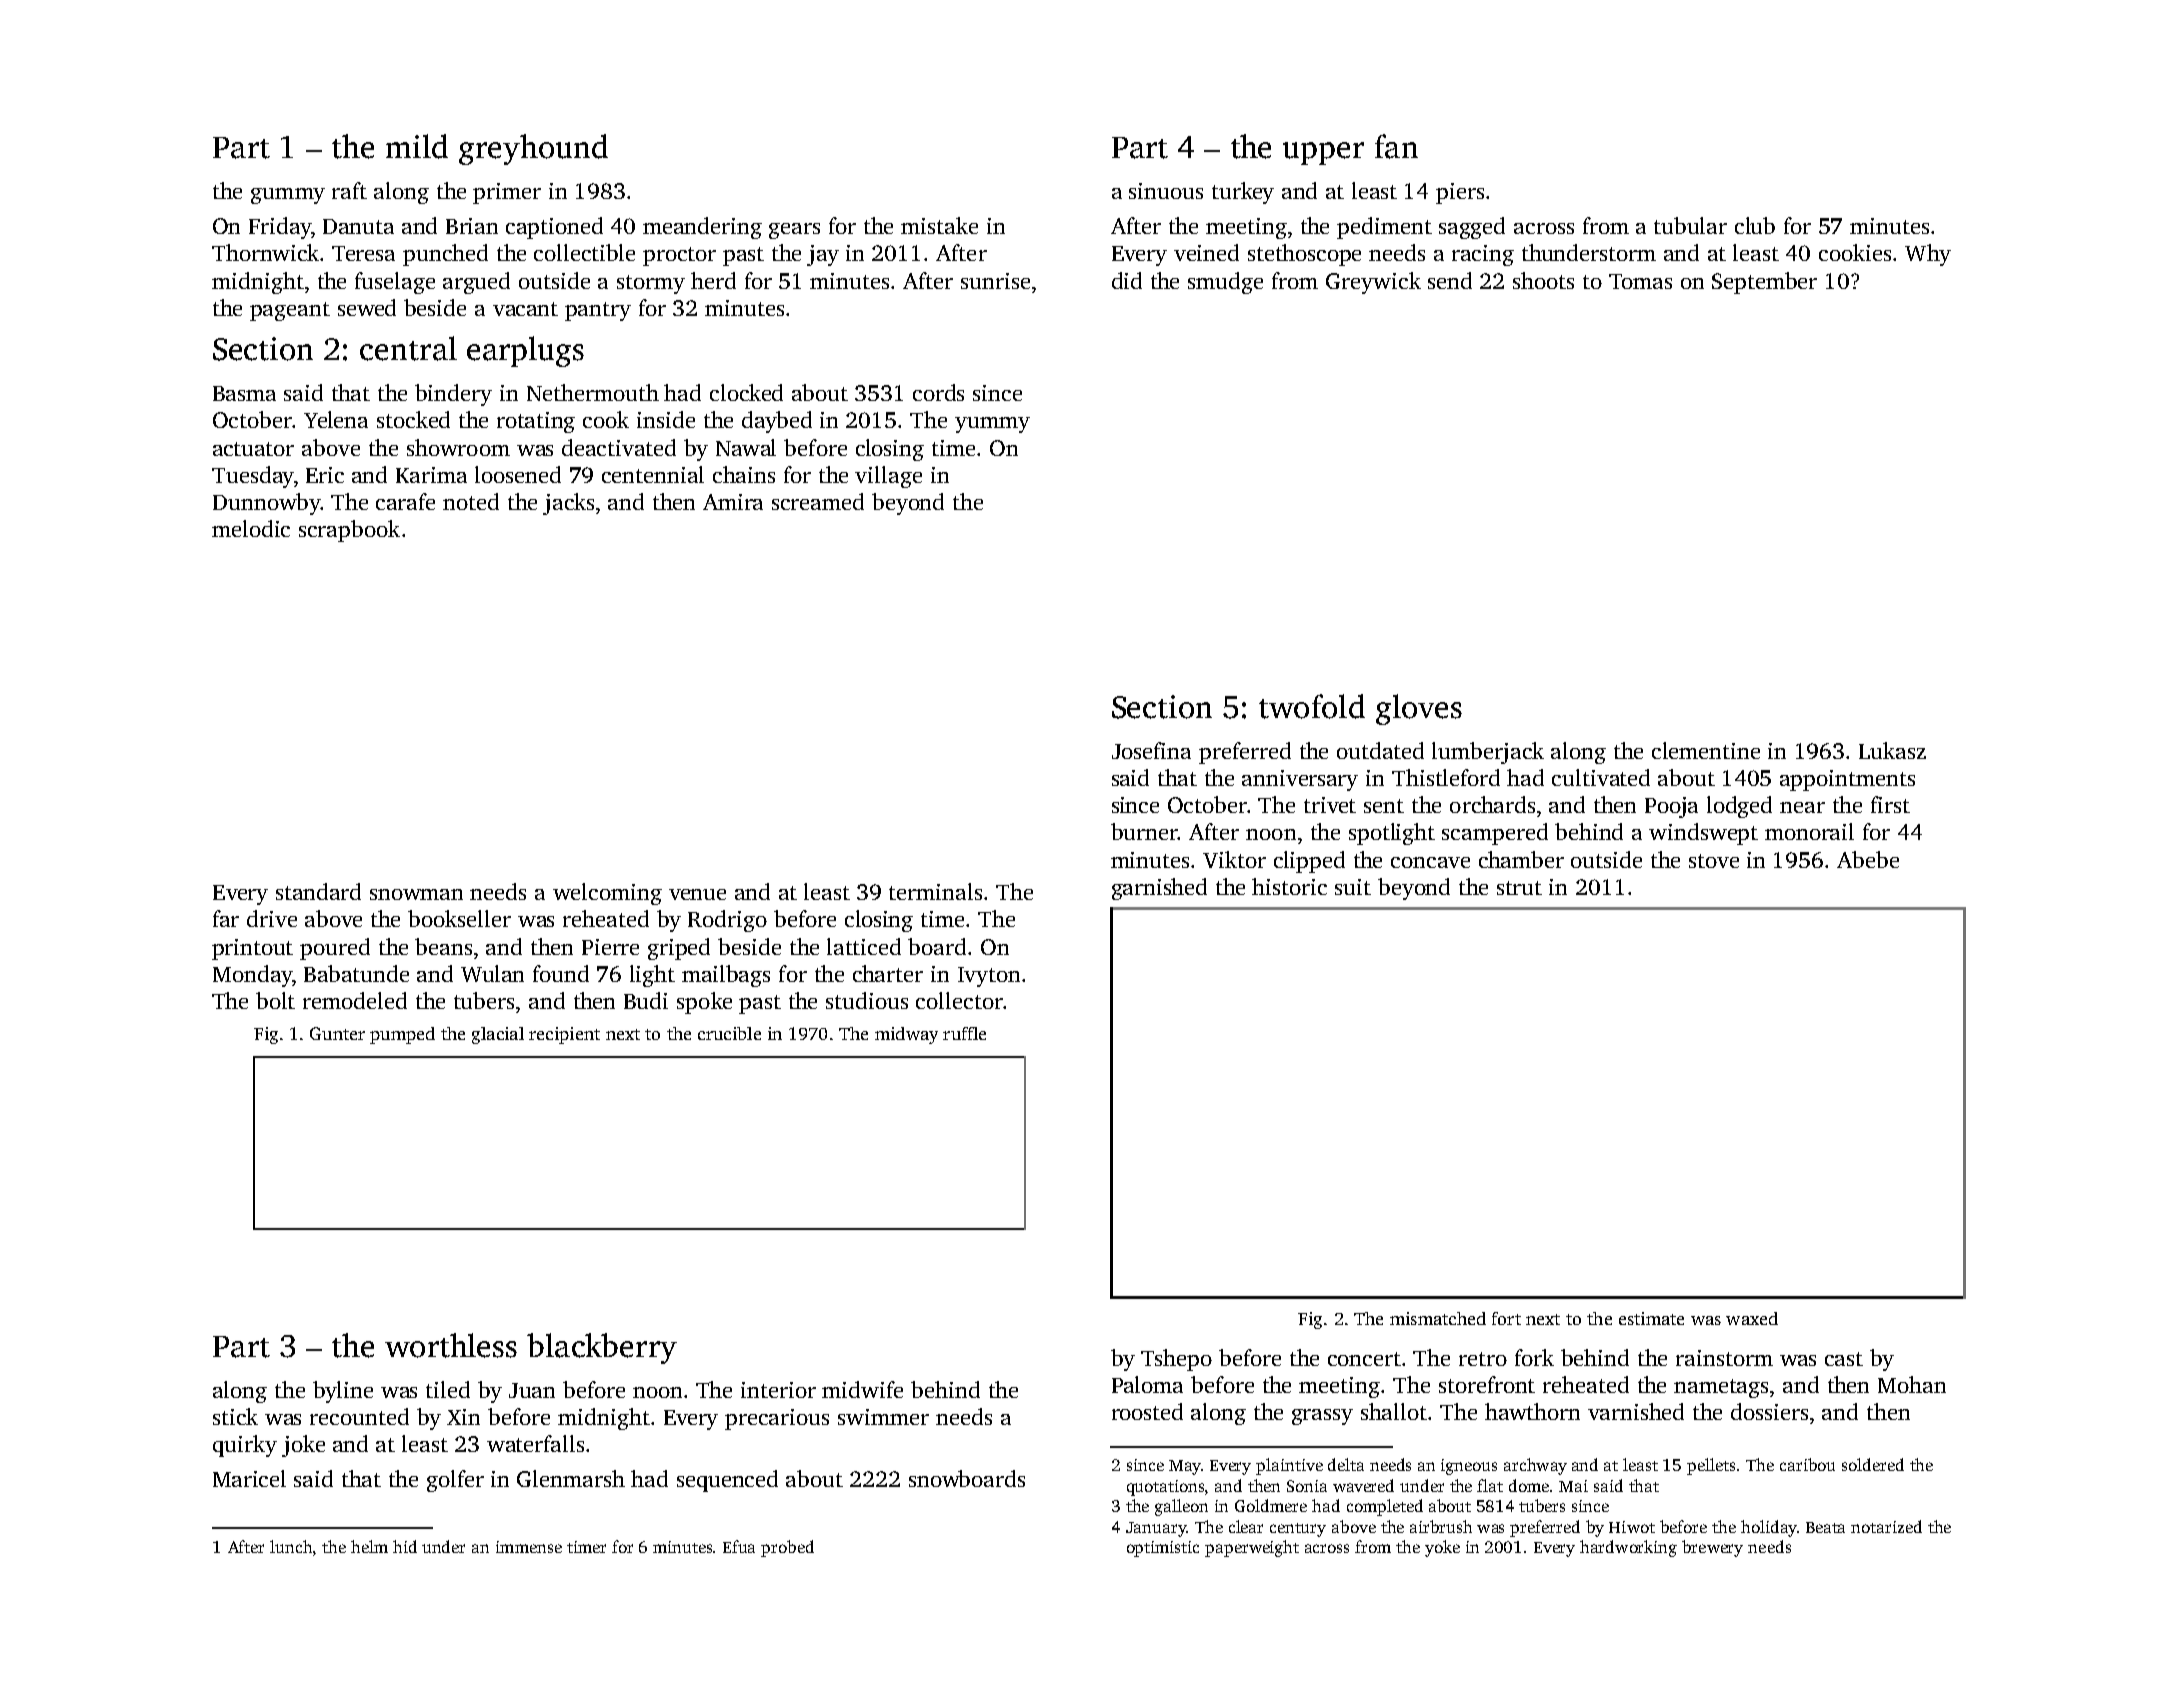  Describe the element at coordinates (1396, 146) in the screenshot. I see `fan` at that location.
